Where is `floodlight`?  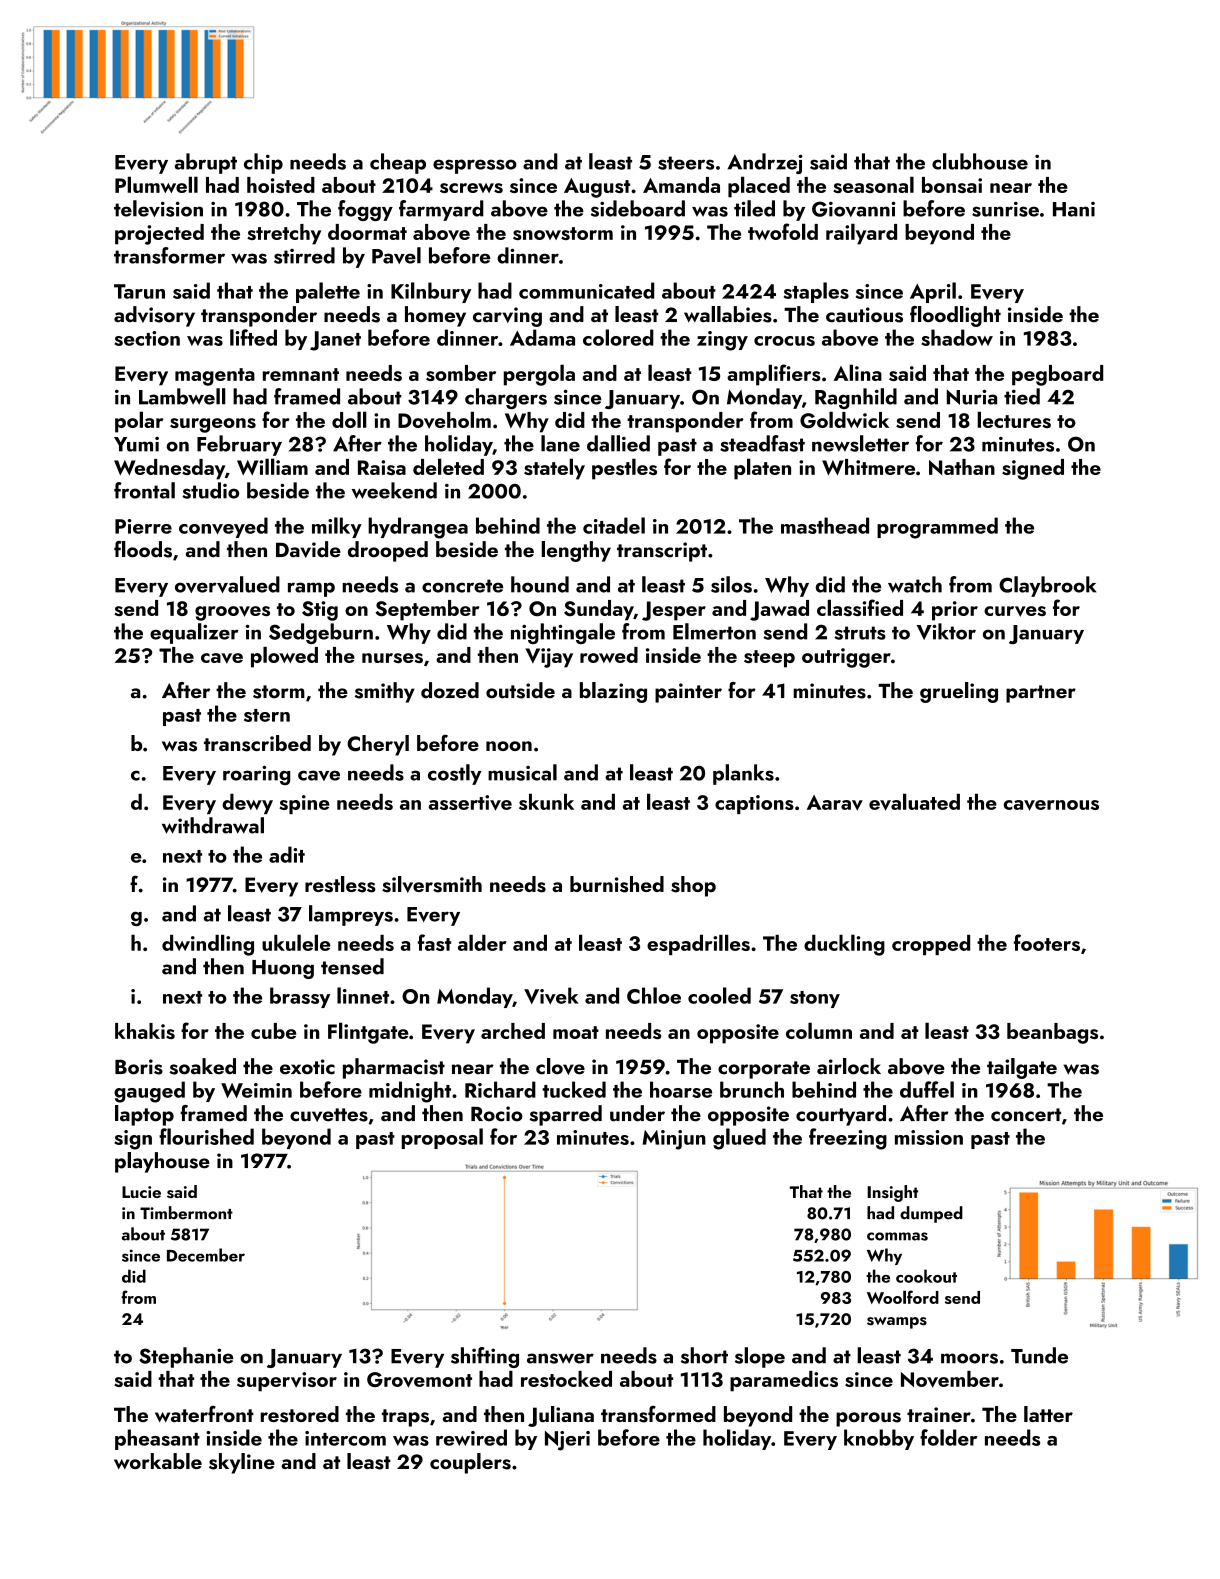 floodlight is located at coordinates (955, 316).
